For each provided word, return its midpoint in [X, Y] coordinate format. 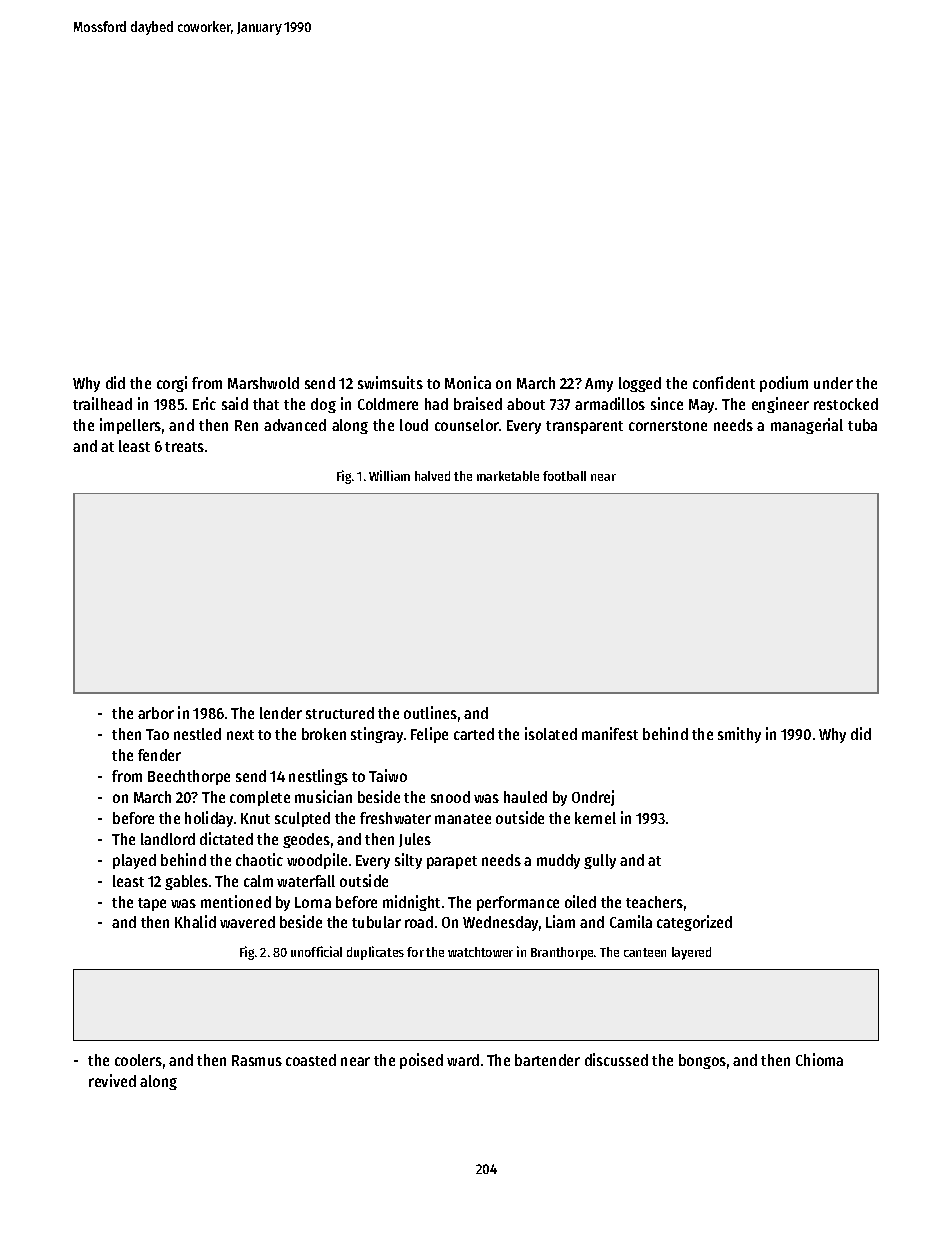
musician [323, 796]
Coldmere [388, 404]
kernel [595, 818]
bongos [702, 1061]
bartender [547, 1060]
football [564, 476]
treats [184, 447]
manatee [463, 819]
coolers [138, 1060]
